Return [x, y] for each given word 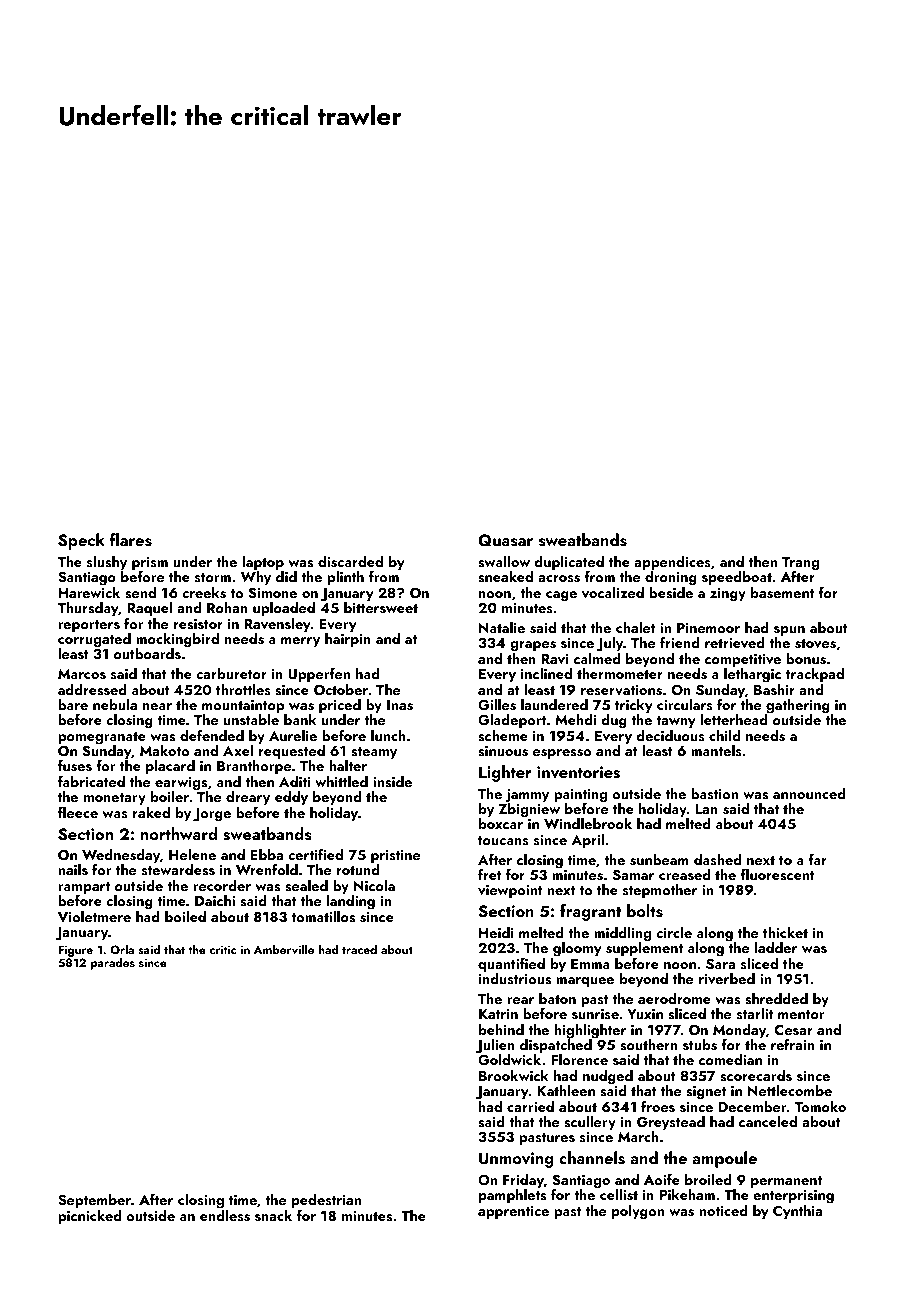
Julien [495, 1046]
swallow [504, 562]
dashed [718, 859]
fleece [78, 812]
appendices [672, 563]
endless [225, 1216]
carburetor [231, 673]
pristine [395, 856]
